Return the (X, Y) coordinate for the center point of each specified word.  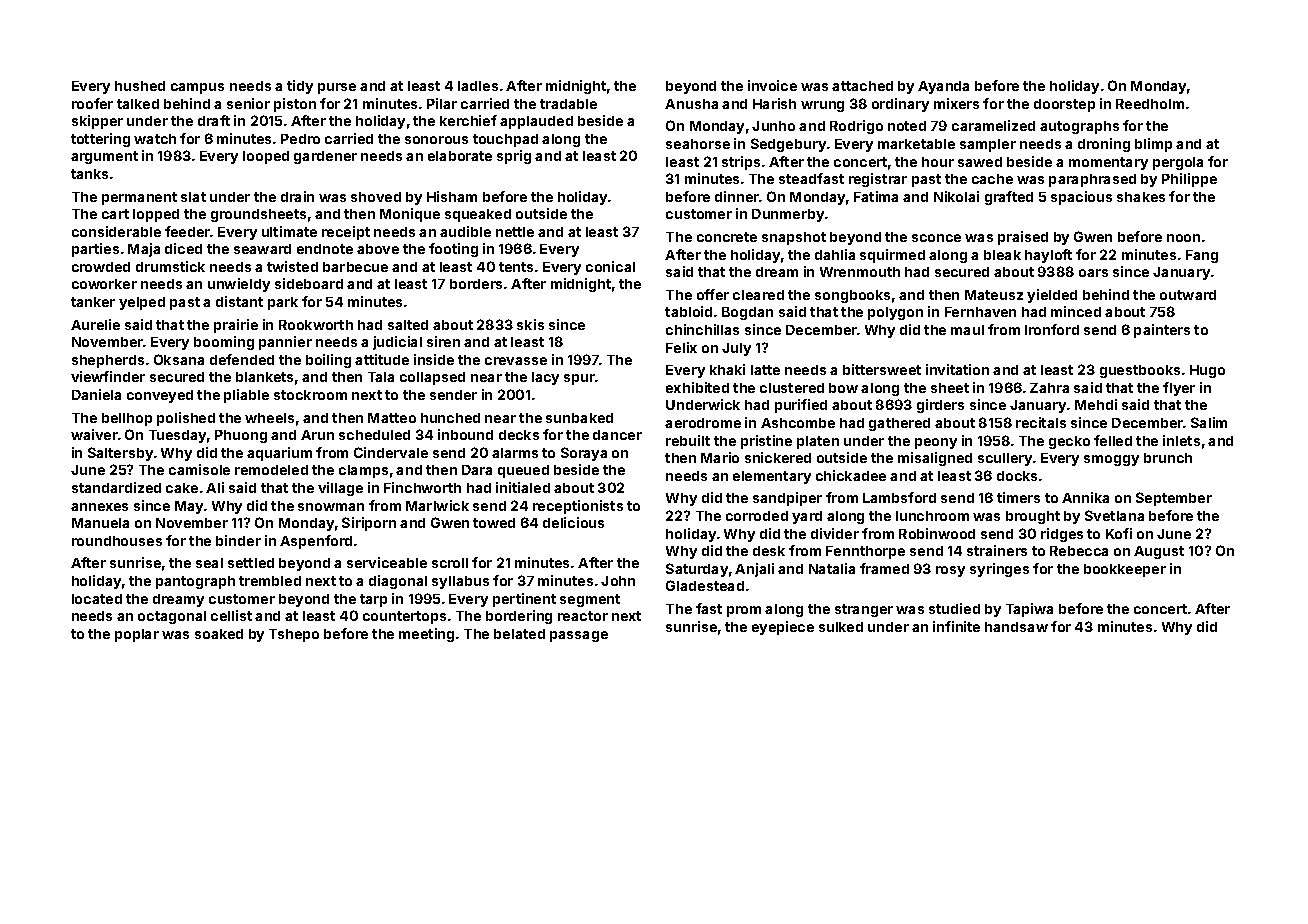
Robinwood (937, 533)
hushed (140, 86)
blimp (1153, 145)
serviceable (387, 562)
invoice (772, 85)
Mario (720, 457)
